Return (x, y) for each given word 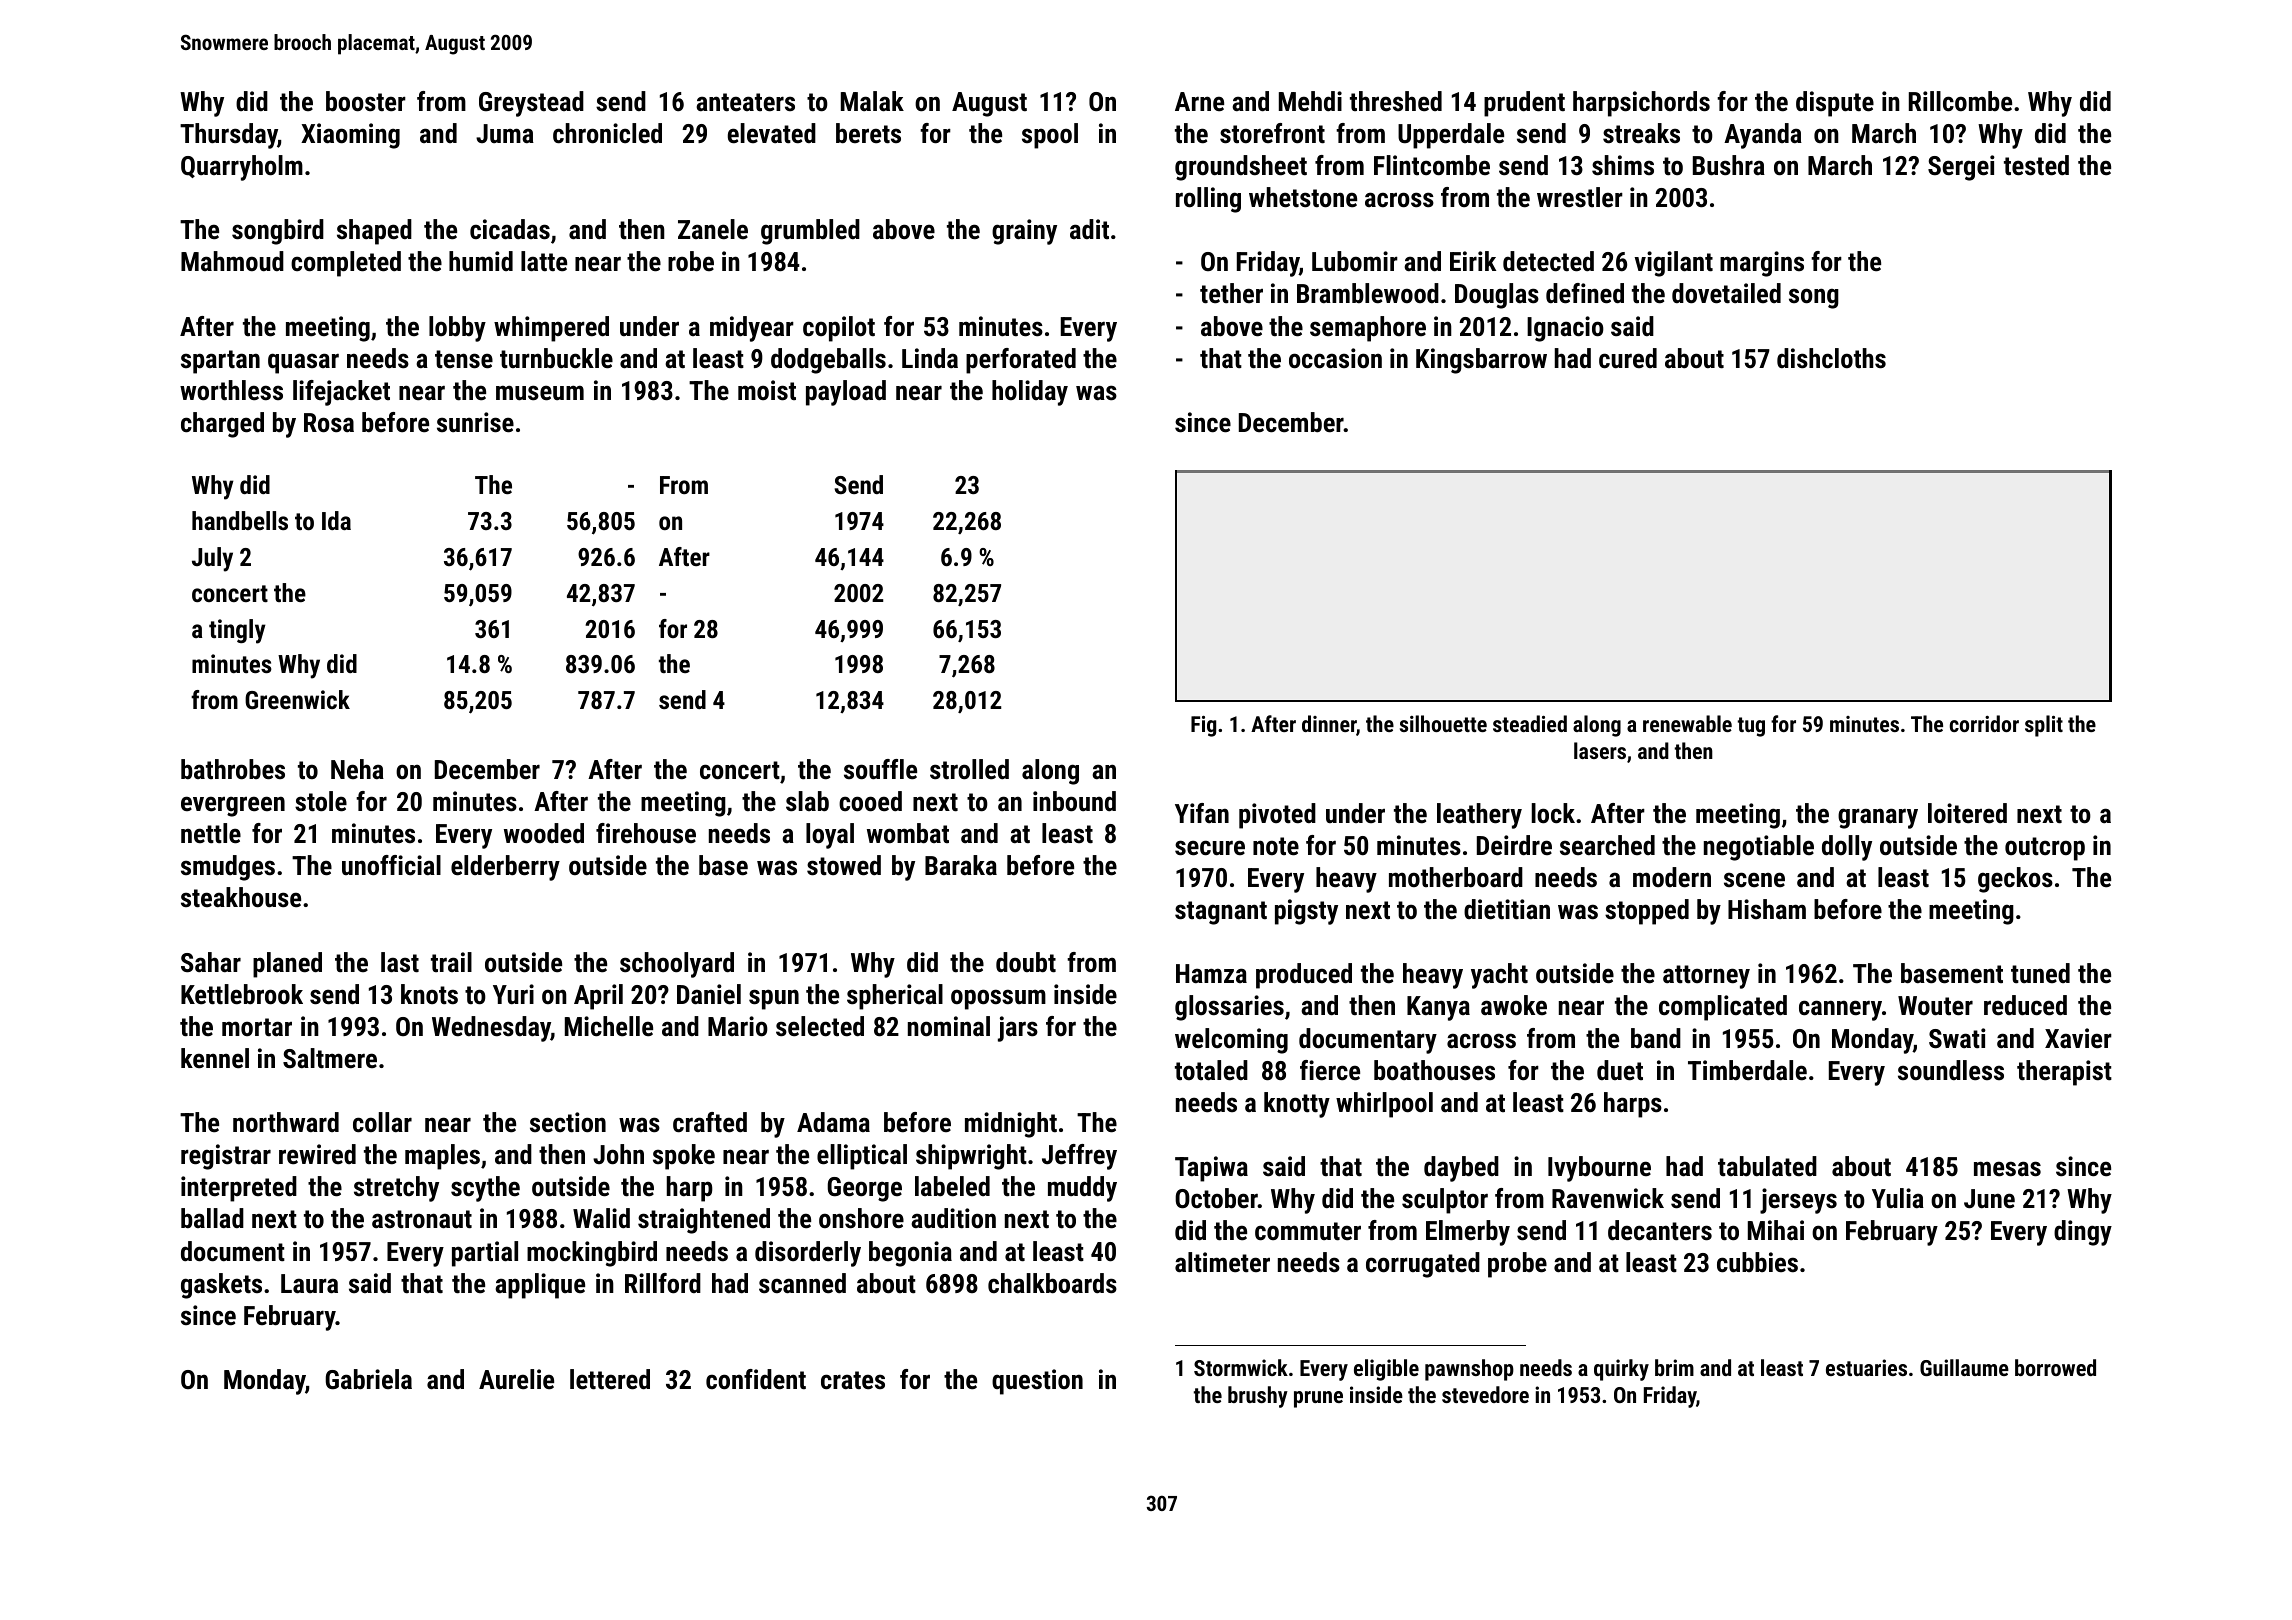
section (568, 1122)
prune (1318, 1399)
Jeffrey (1079, 1157)
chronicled (607, 133)
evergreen (233, 806)
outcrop (2045, 849)
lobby (457, 329)
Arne (1199, 102)
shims (1623, 165)
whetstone (1303, 197)
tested (2036, 165)
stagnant (1221, 913)
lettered (610, 1379)
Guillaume (1964, 1367)
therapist (2064, 1073)
